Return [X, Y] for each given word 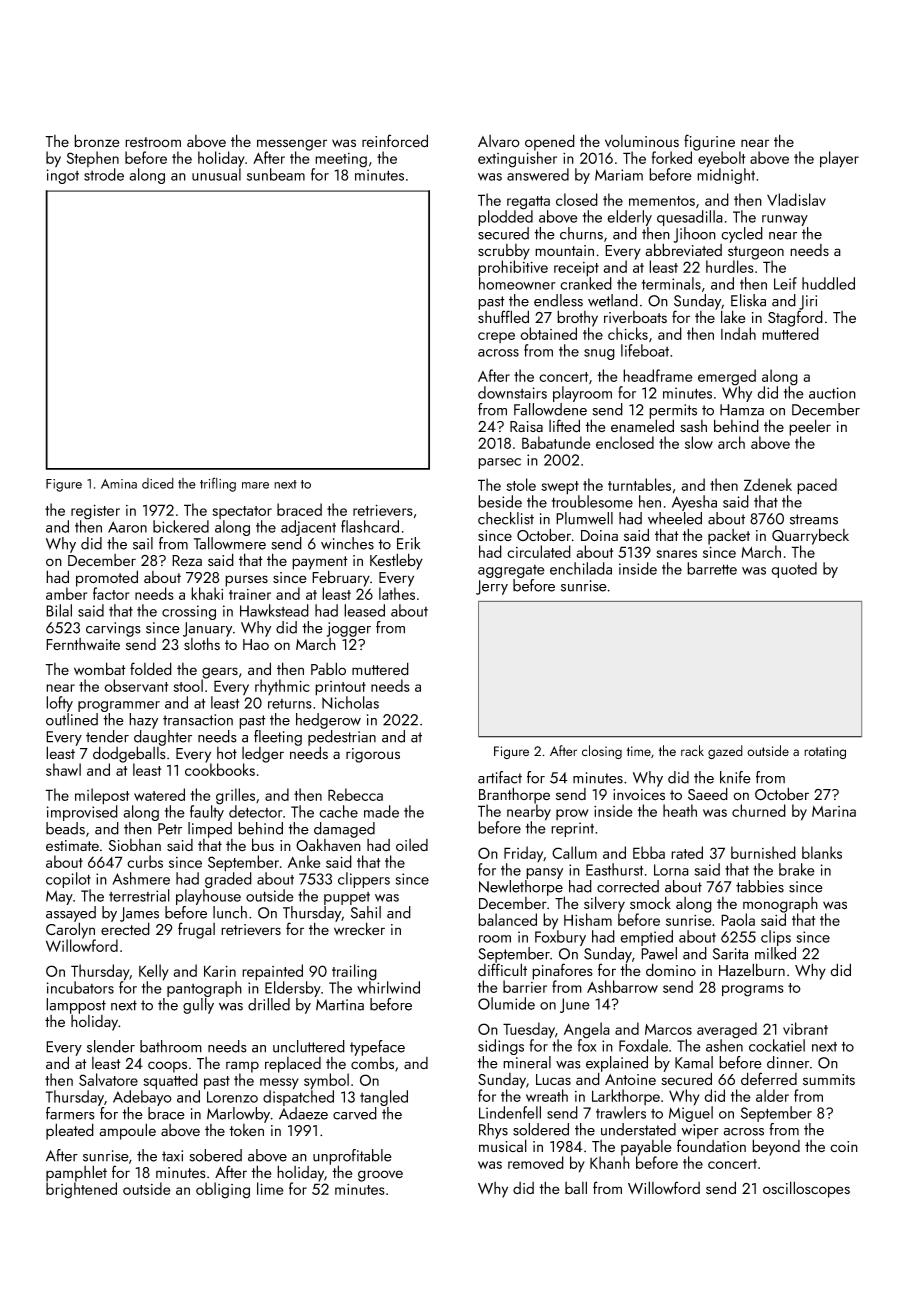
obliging [223, 1190]
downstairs [512, 392]
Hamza [742, 410]
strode [104, 174]
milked [775, 953]
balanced [507, 919]
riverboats [635, 317]
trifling [218, 484]
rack [692, 750]
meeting [341, 160]
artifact [500, 777]
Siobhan [135, 845]
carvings [113, 629]
